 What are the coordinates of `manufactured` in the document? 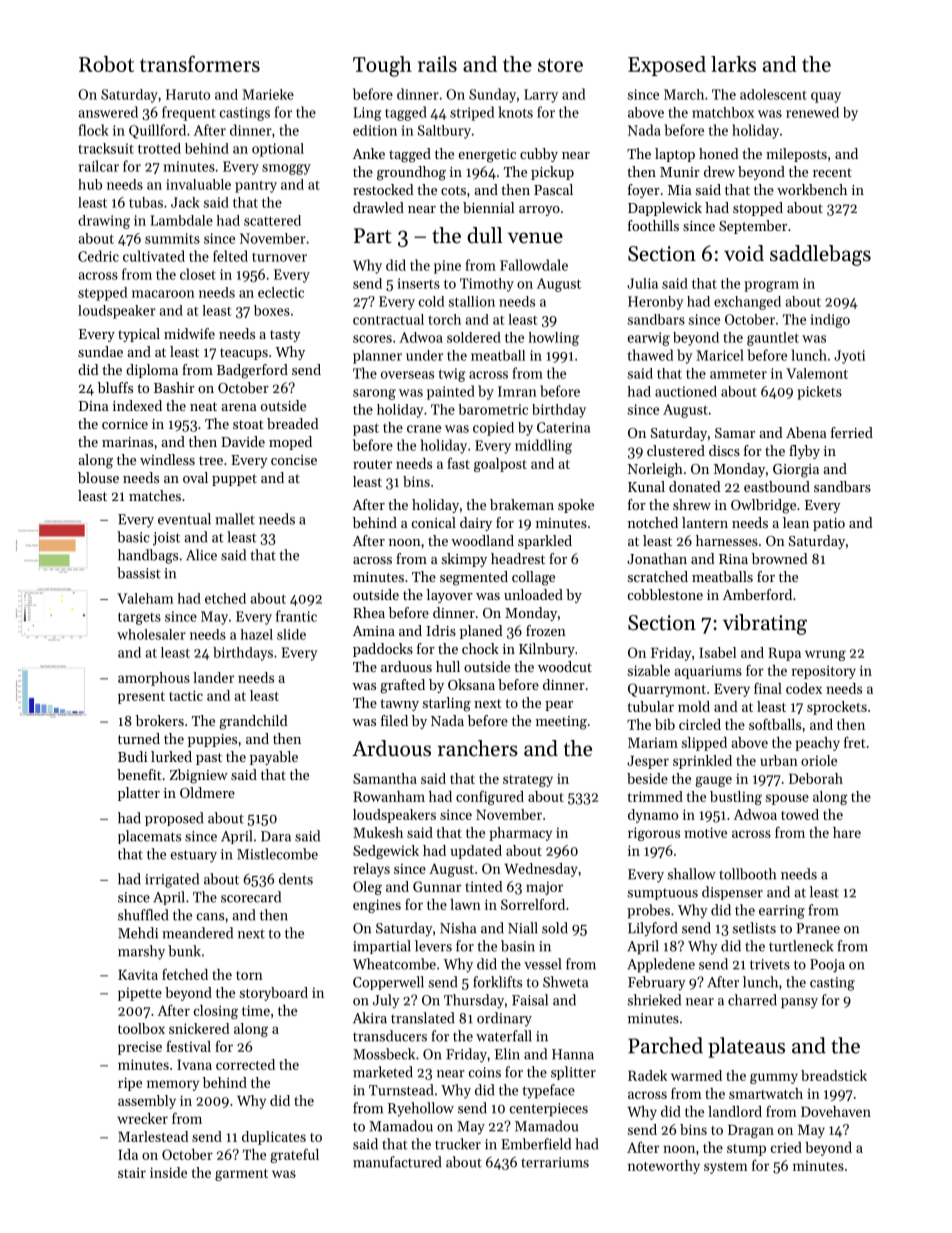 It's located at (397, 1162).
